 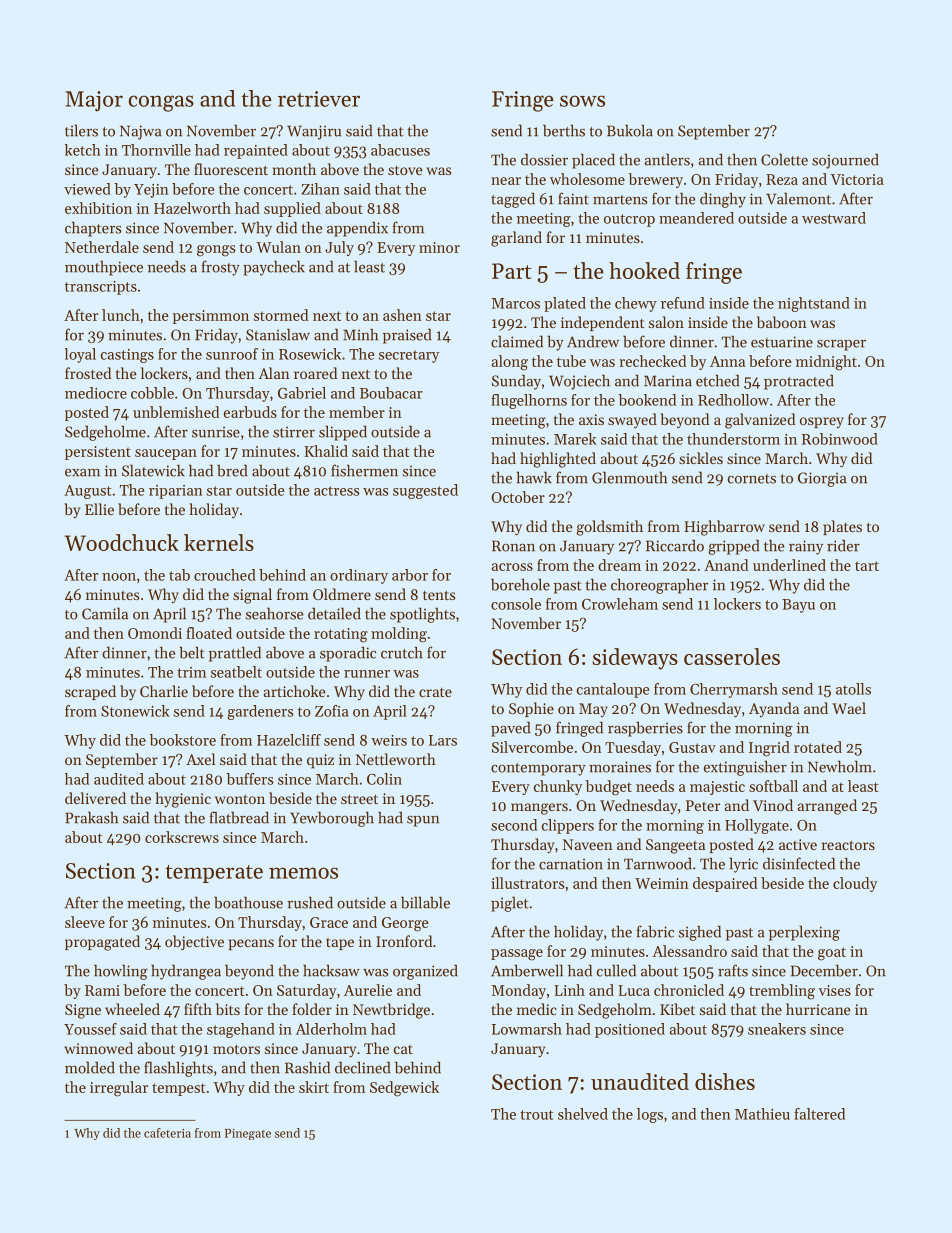 I want to click on wholesome, so click(x=587, y=179).
